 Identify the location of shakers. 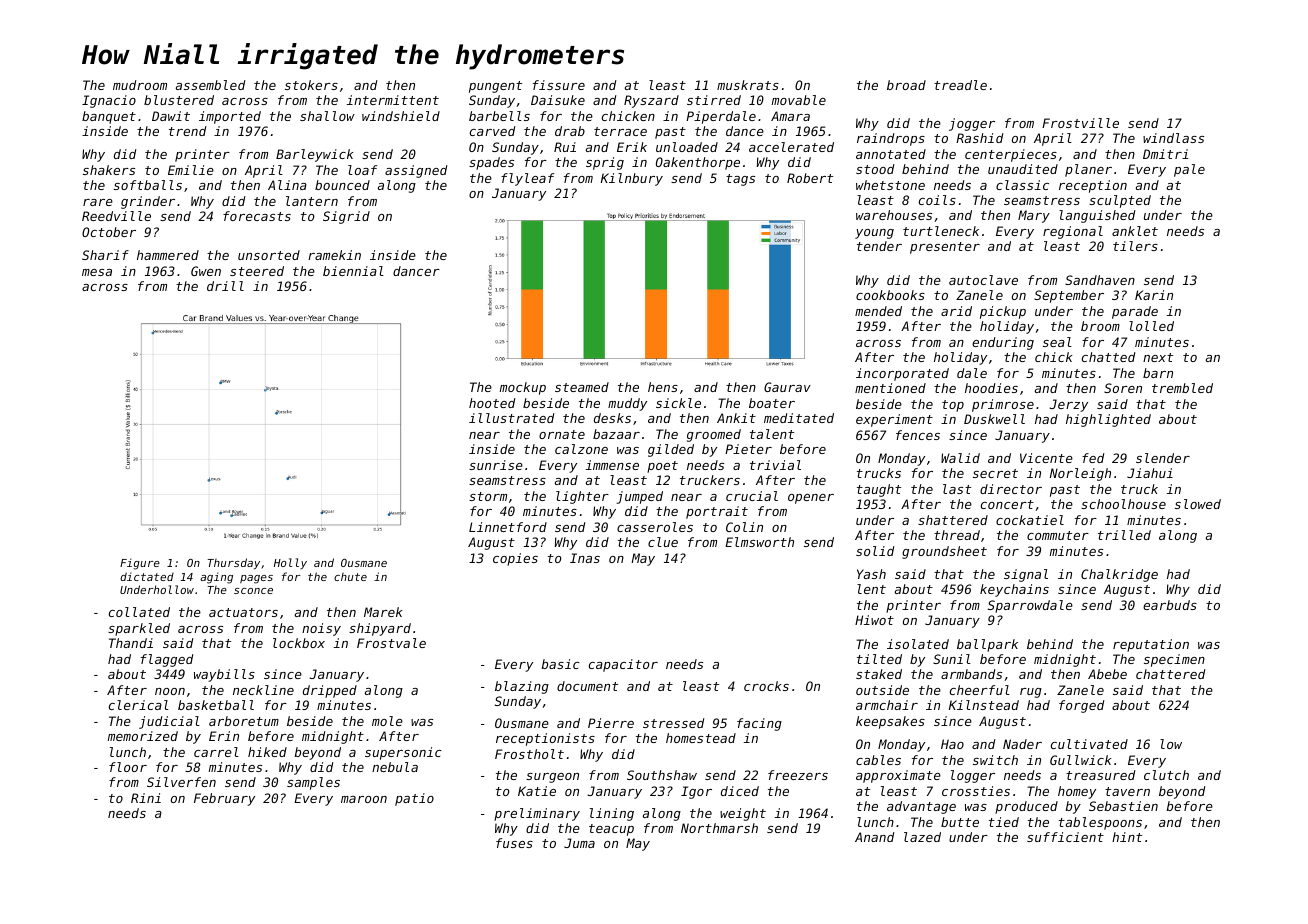
(109, 170).
